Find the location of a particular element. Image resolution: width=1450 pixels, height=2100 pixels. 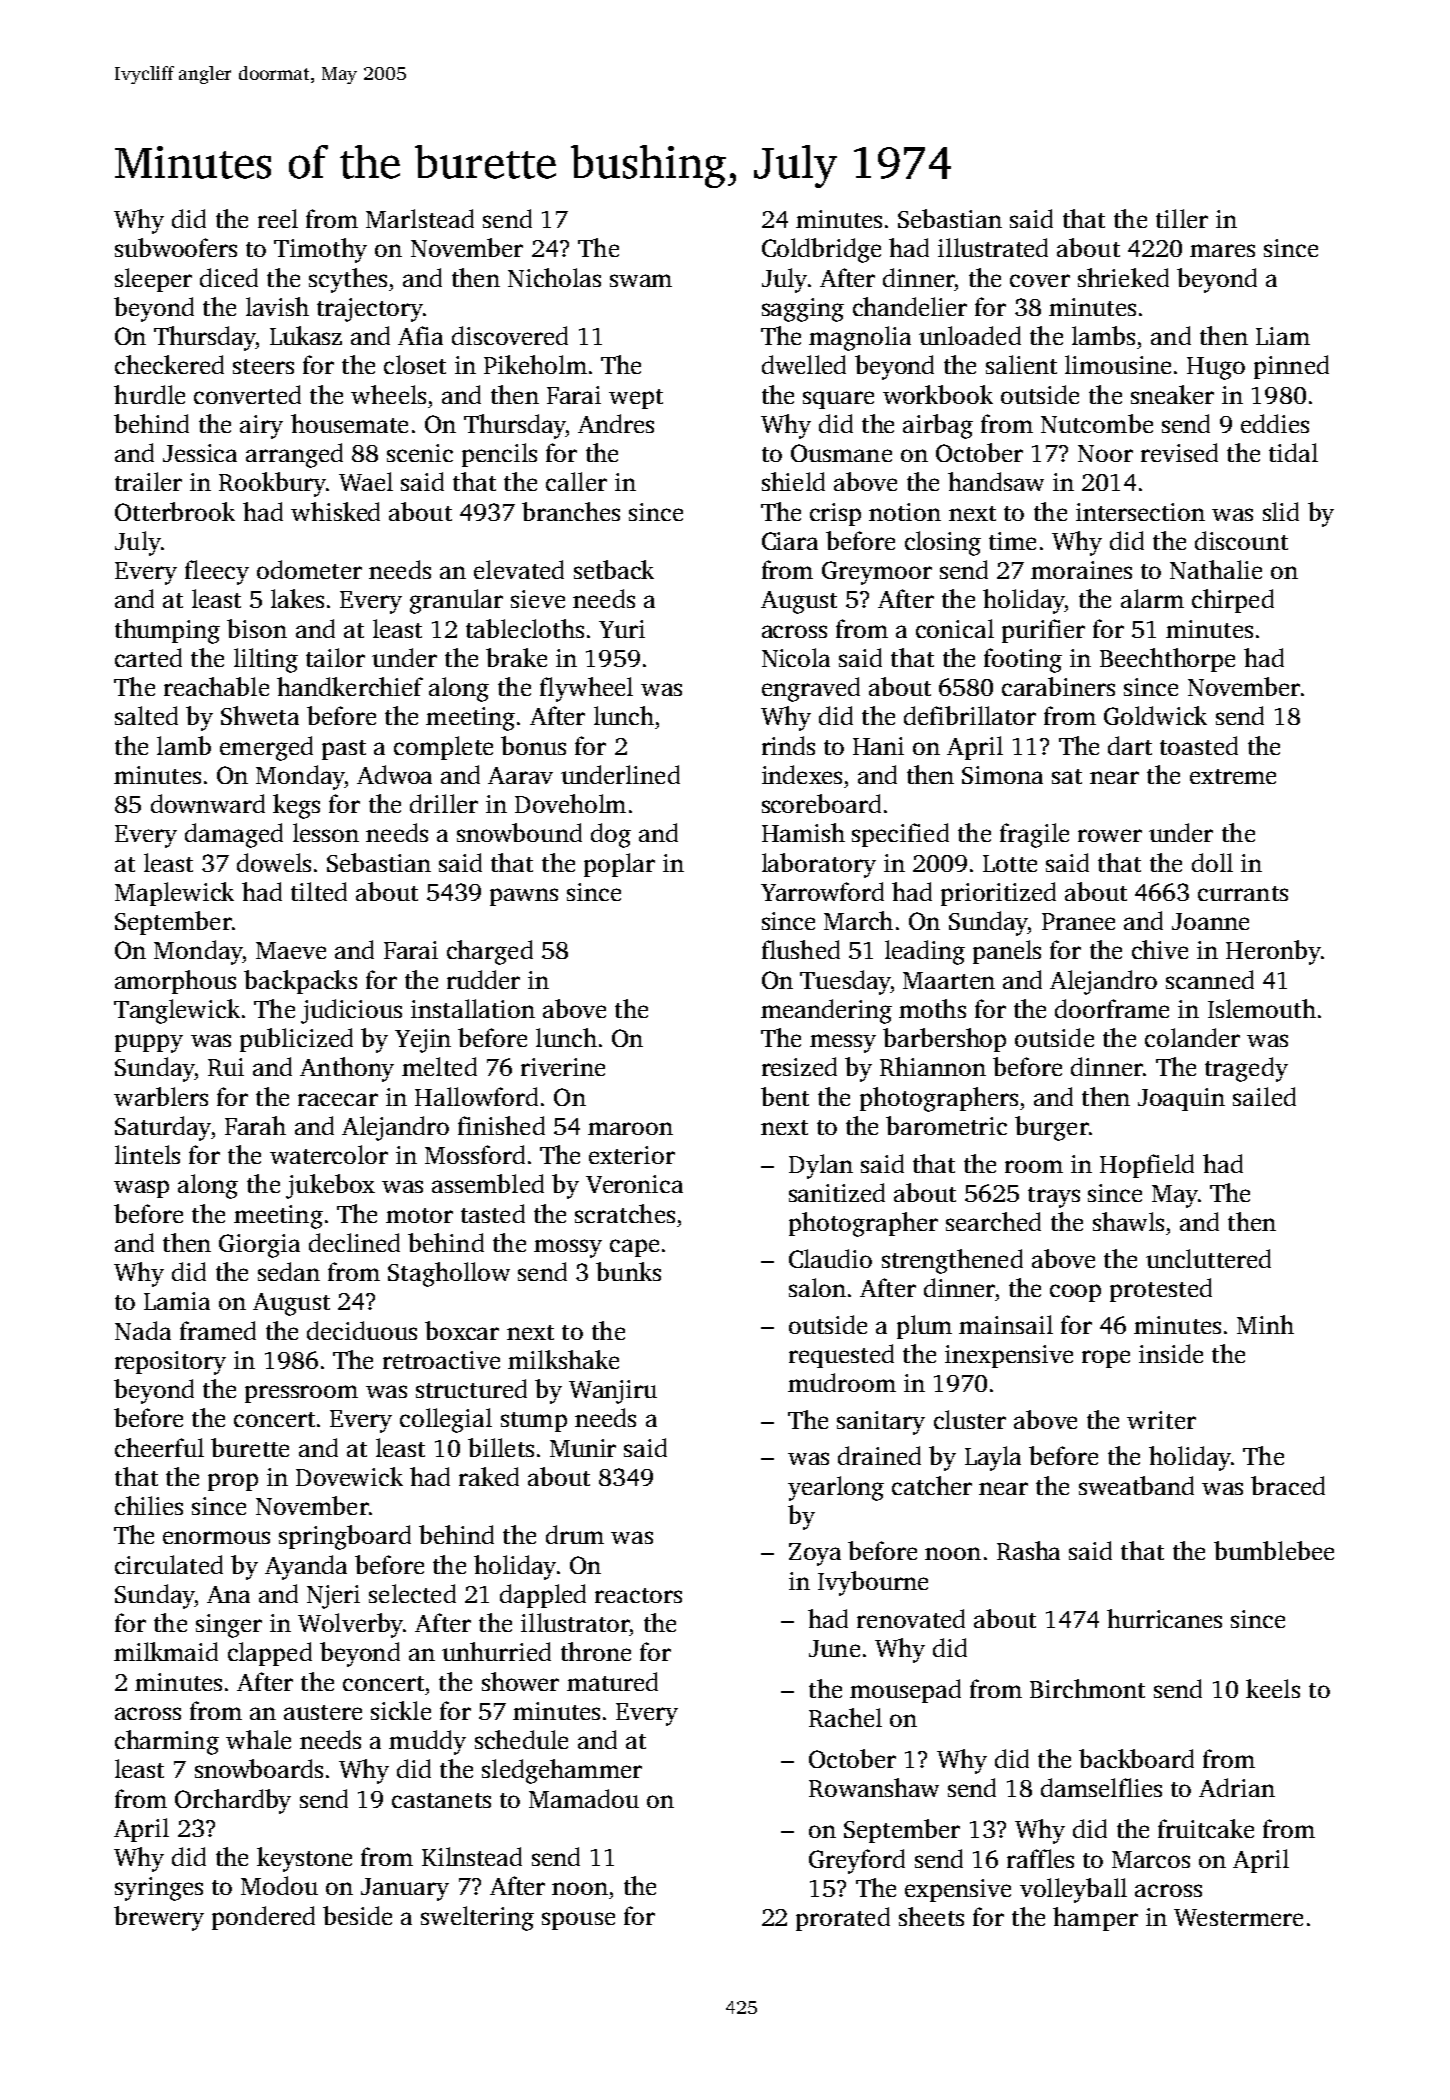

beside is located at coordinates (357, 1915).
